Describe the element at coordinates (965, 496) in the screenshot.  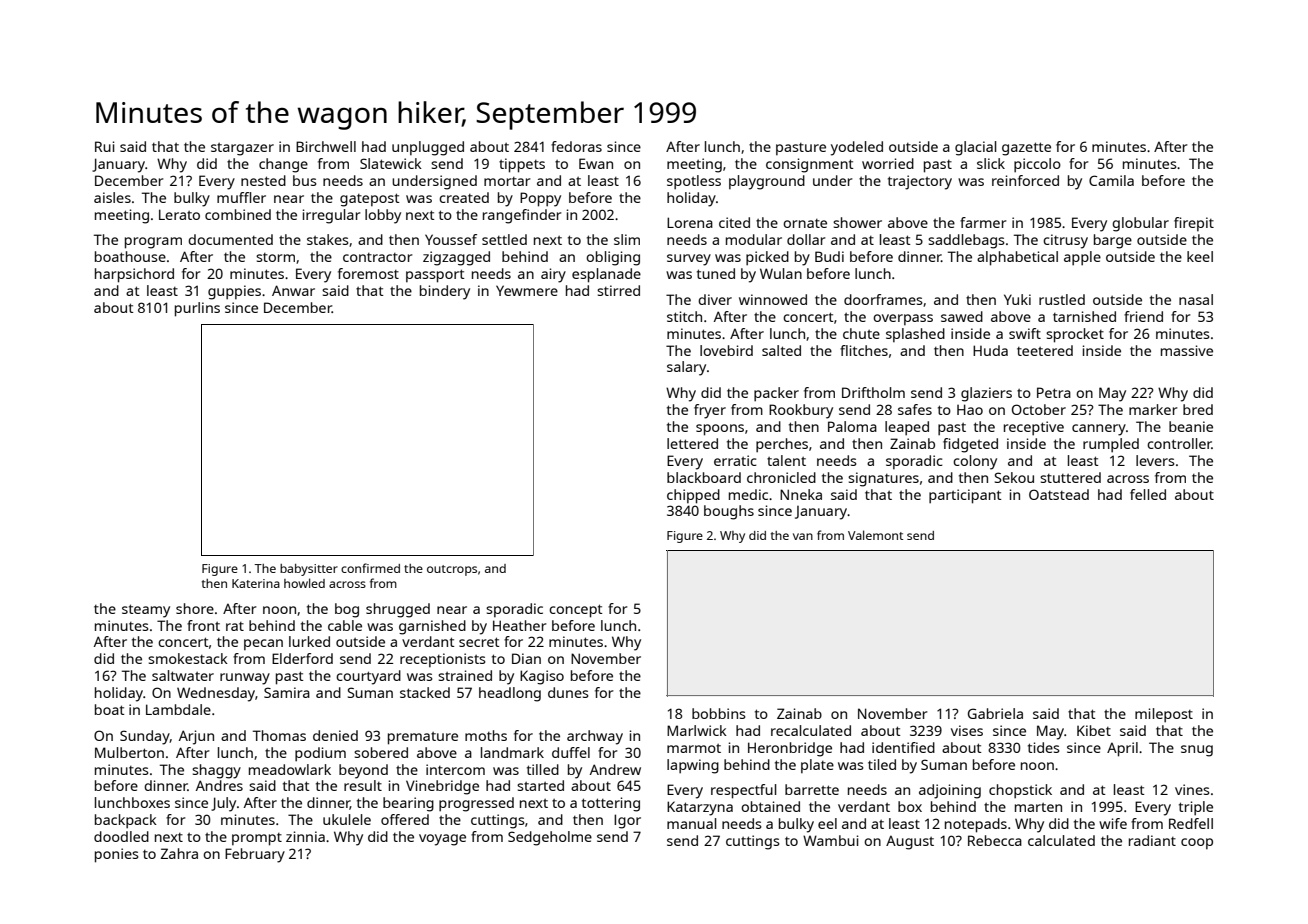
I see `participant` at that location.
